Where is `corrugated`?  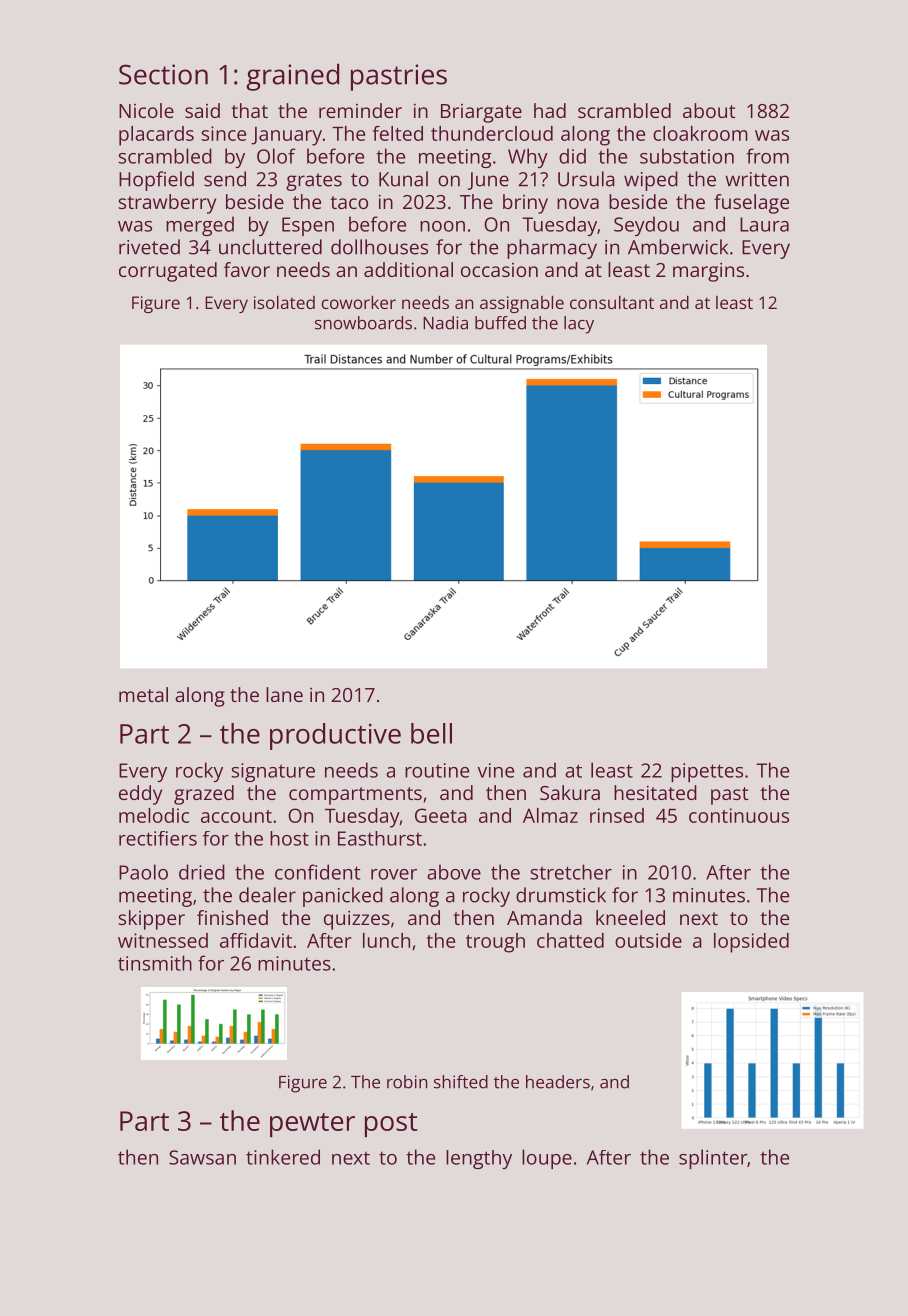 corrugated is located at coordinates (168, 272).
